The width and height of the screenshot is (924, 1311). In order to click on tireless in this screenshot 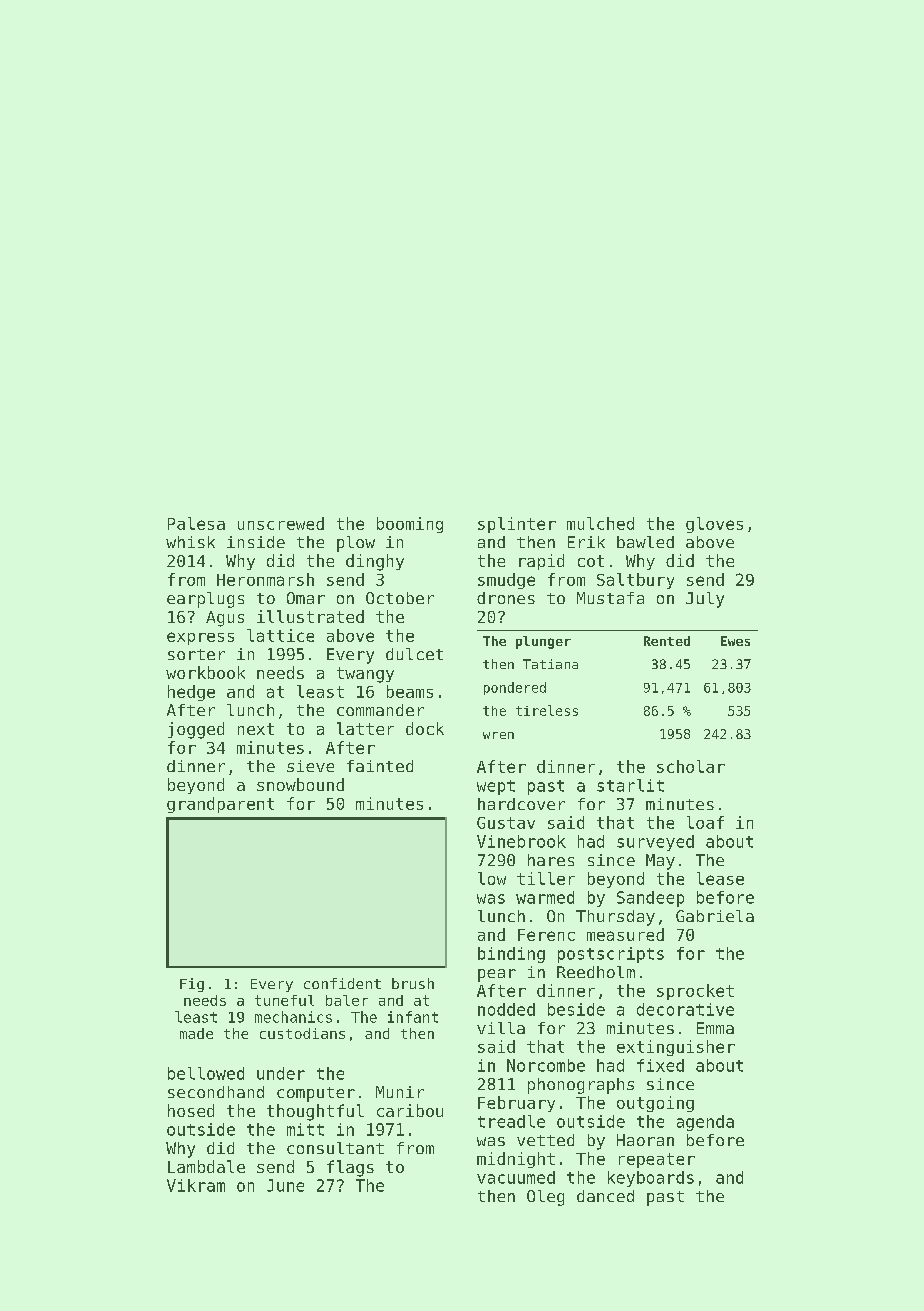, I will do `click(547, 710)`.
